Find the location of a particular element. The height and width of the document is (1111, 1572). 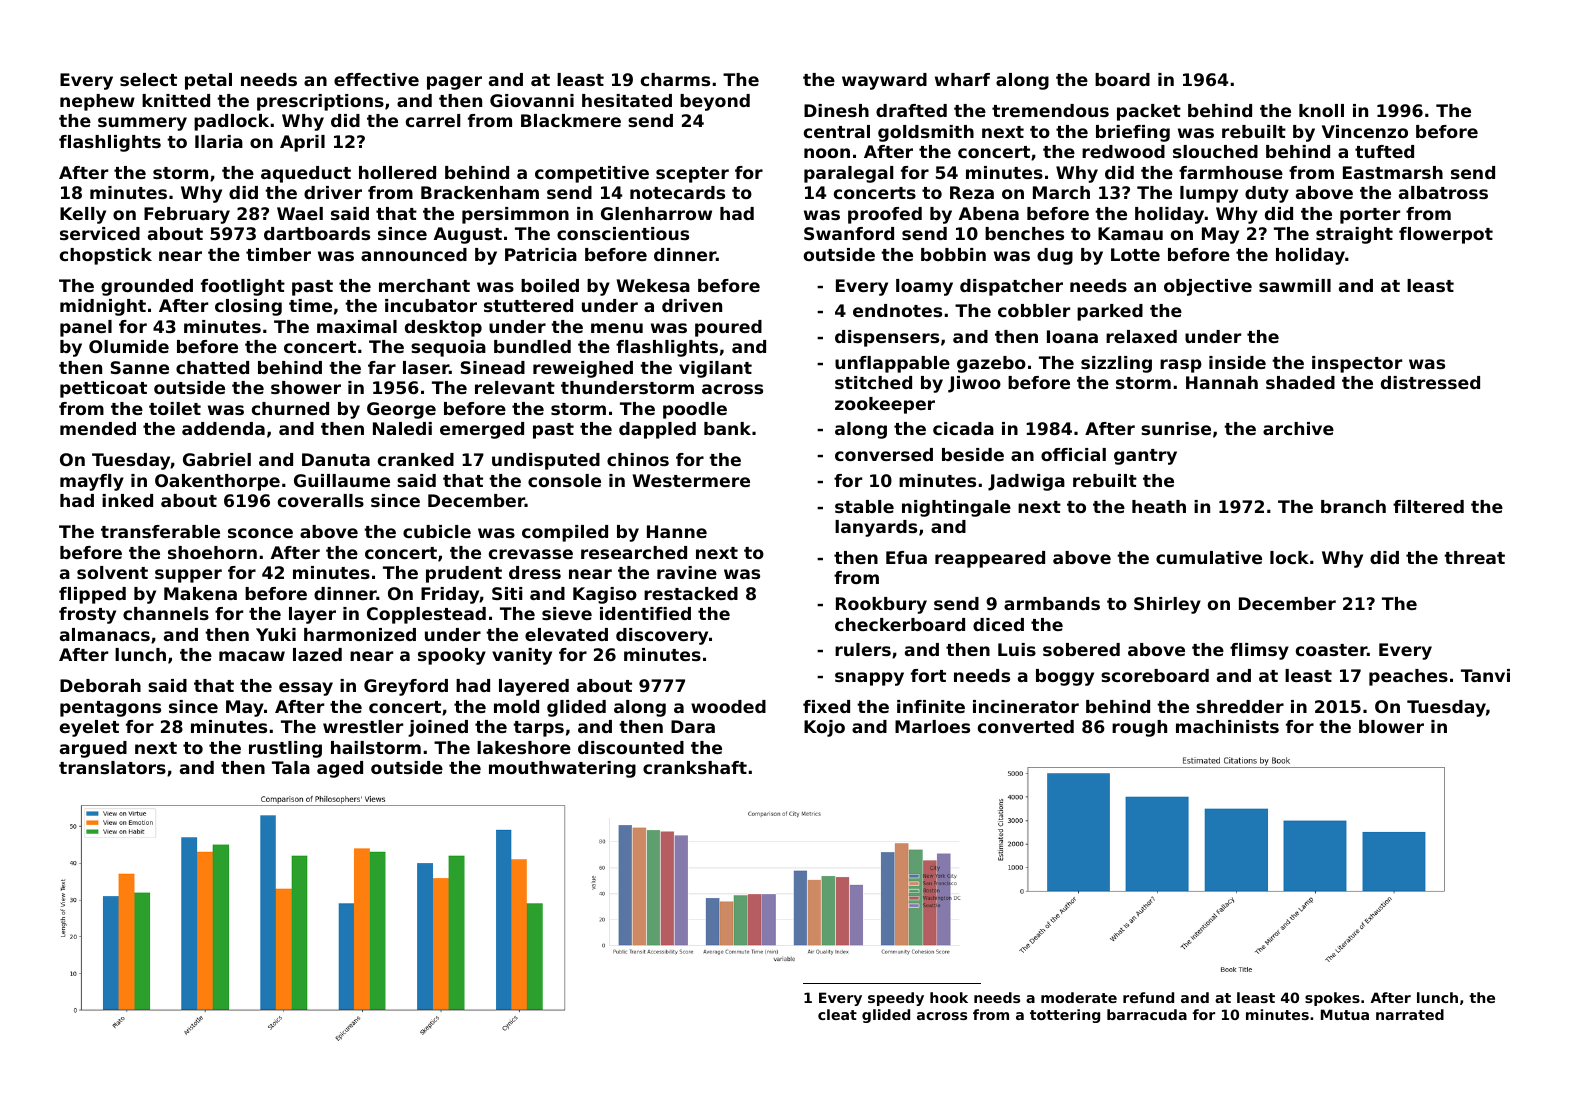

sawmill is located at coordinates (1295, 285).
